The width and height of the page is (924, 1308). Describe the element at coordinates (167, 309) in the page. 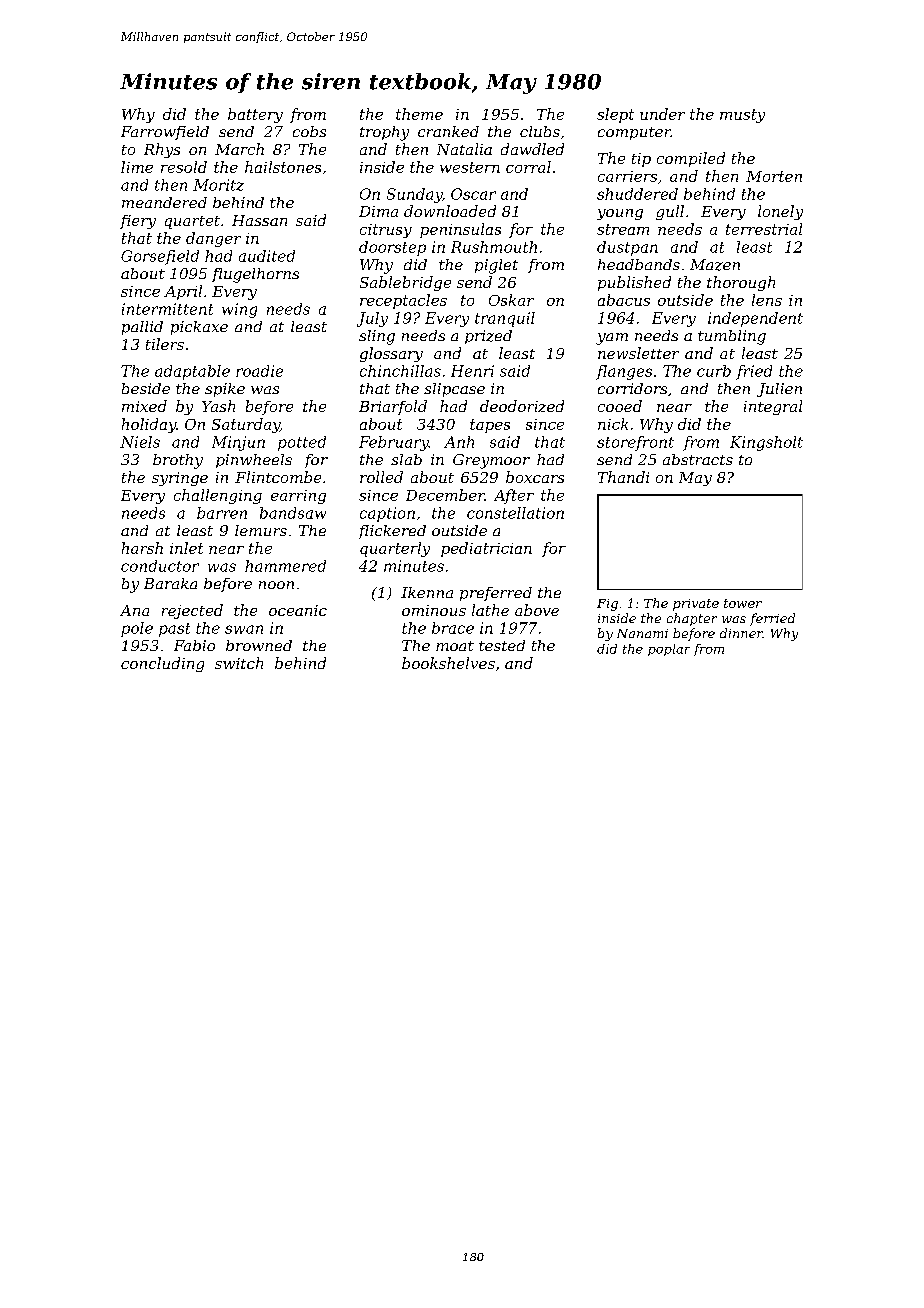

I see `intermittent` at that location.
